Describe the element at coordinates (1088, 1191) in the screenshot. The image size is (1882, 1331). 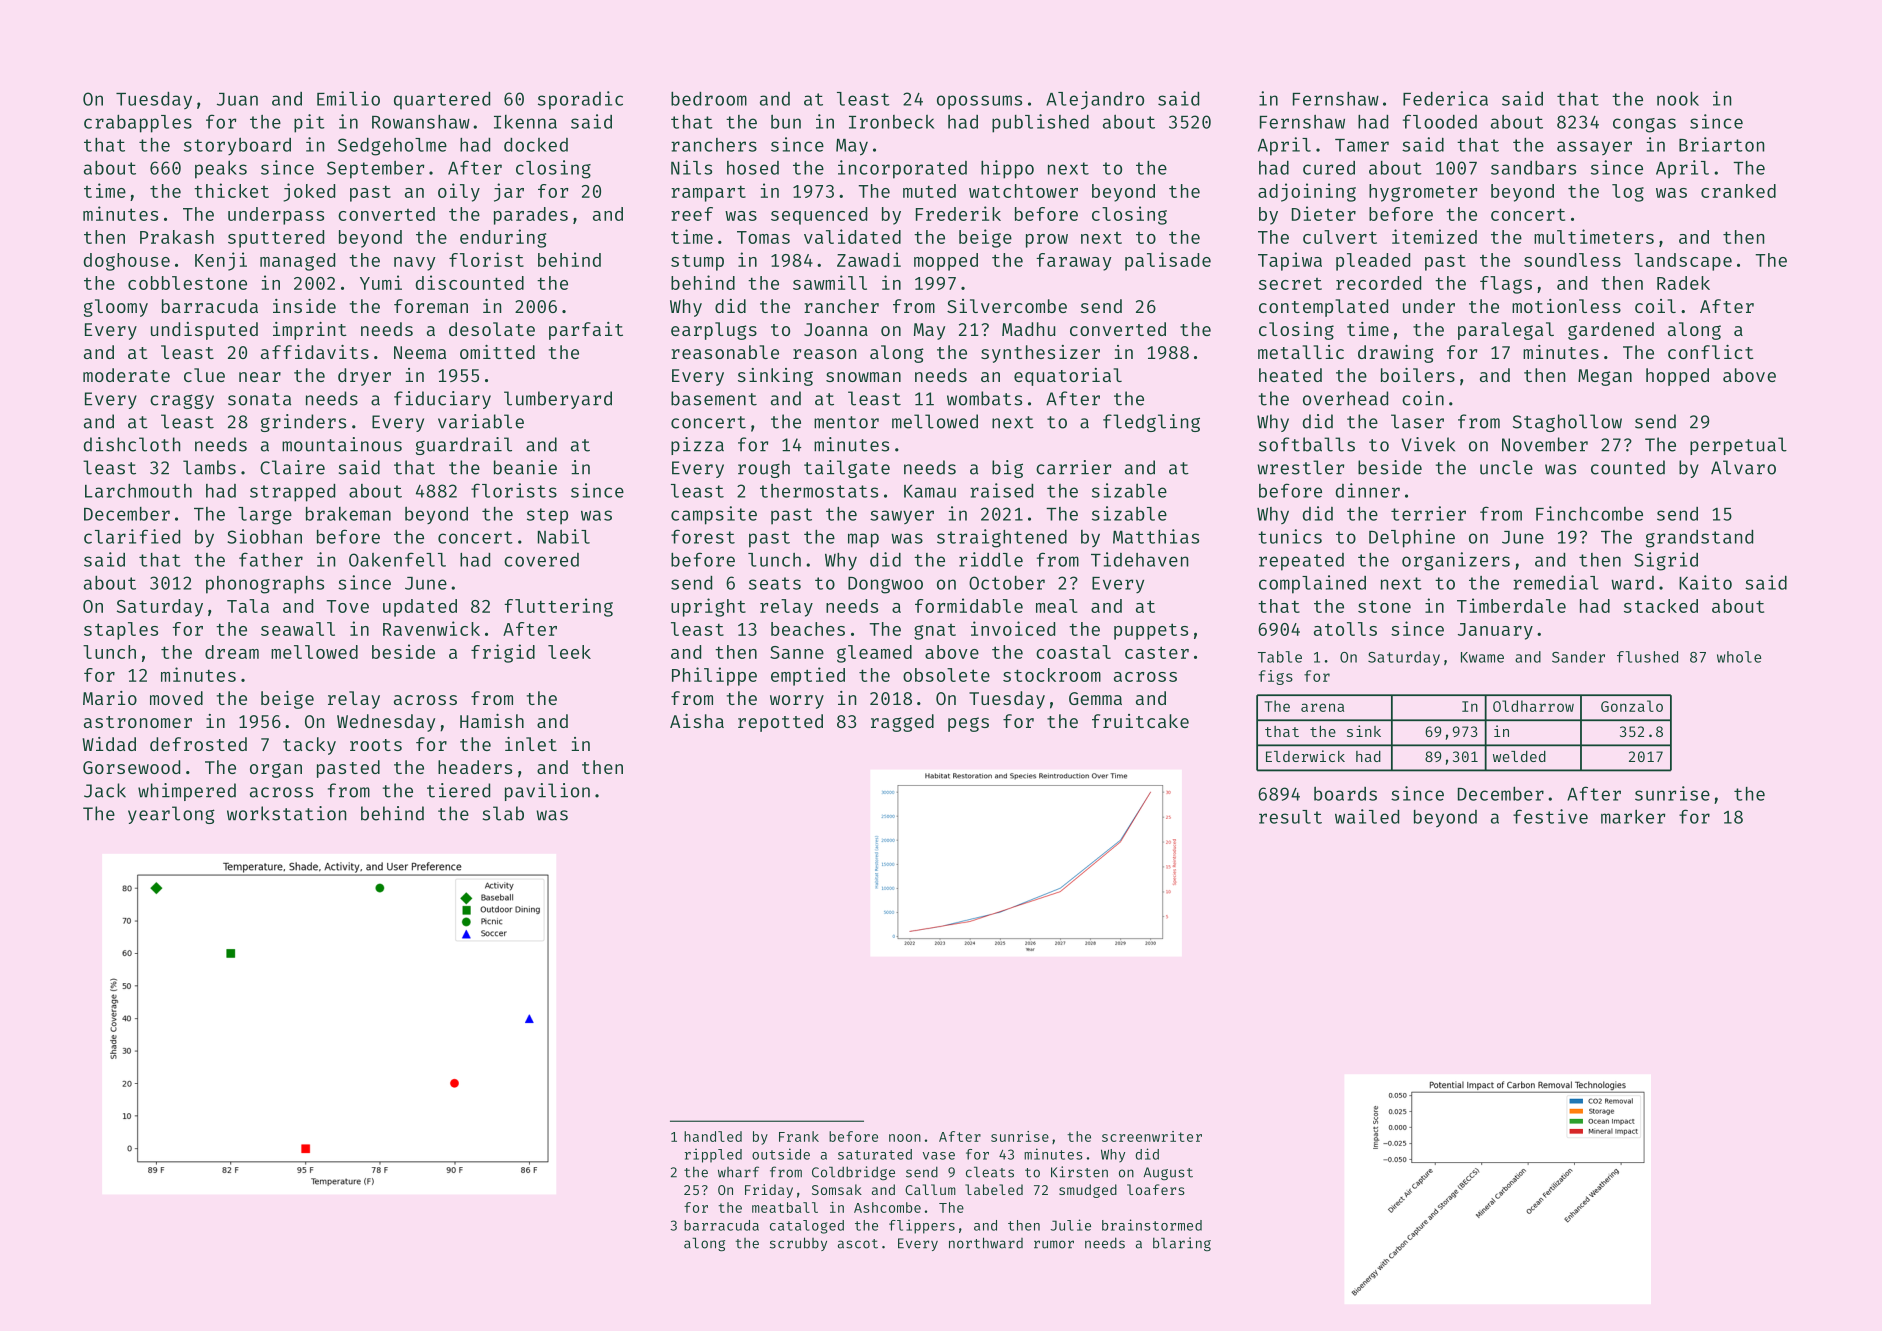
I see `smudged` at that location.
